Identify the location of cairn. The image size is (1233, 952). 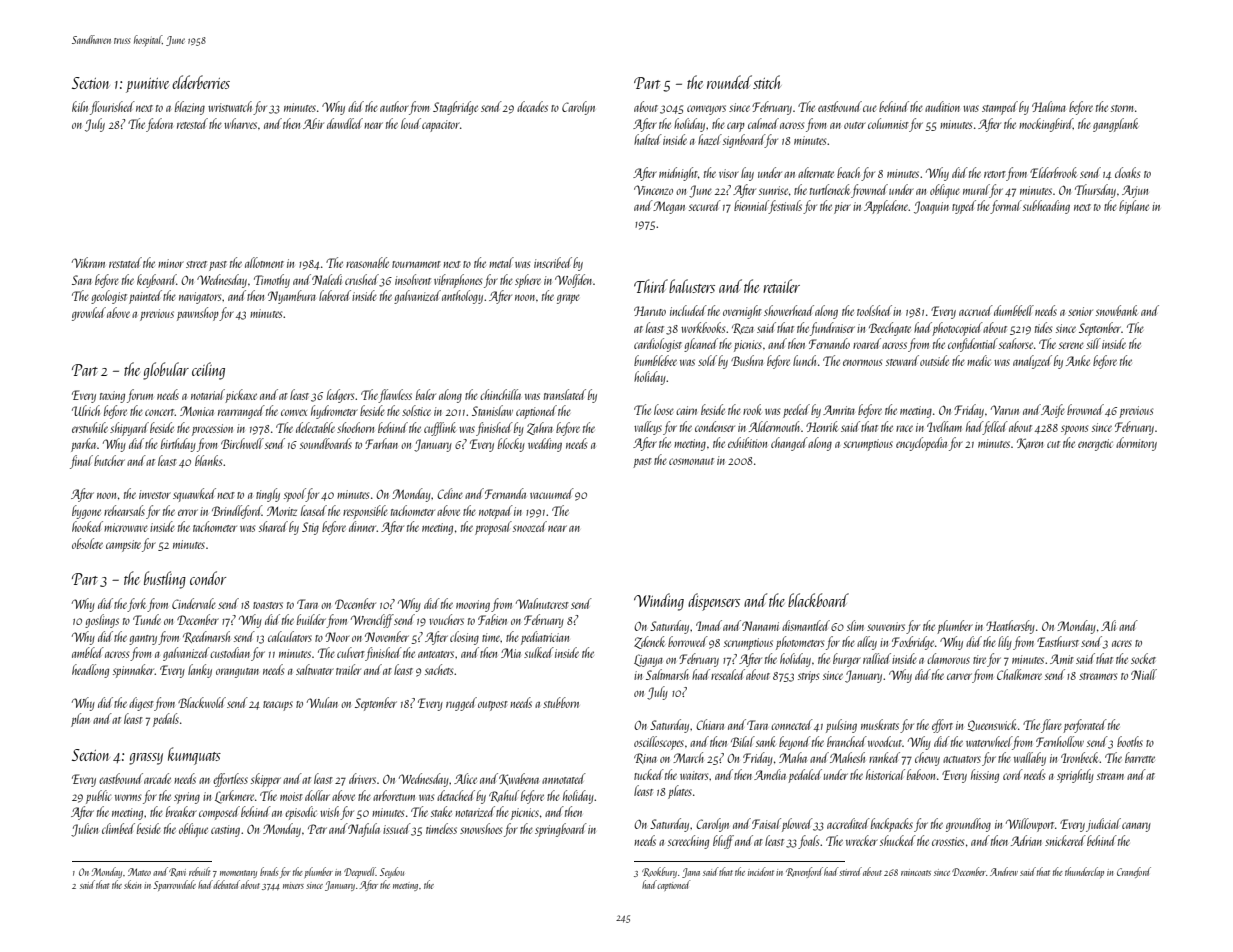
(686, 410).
